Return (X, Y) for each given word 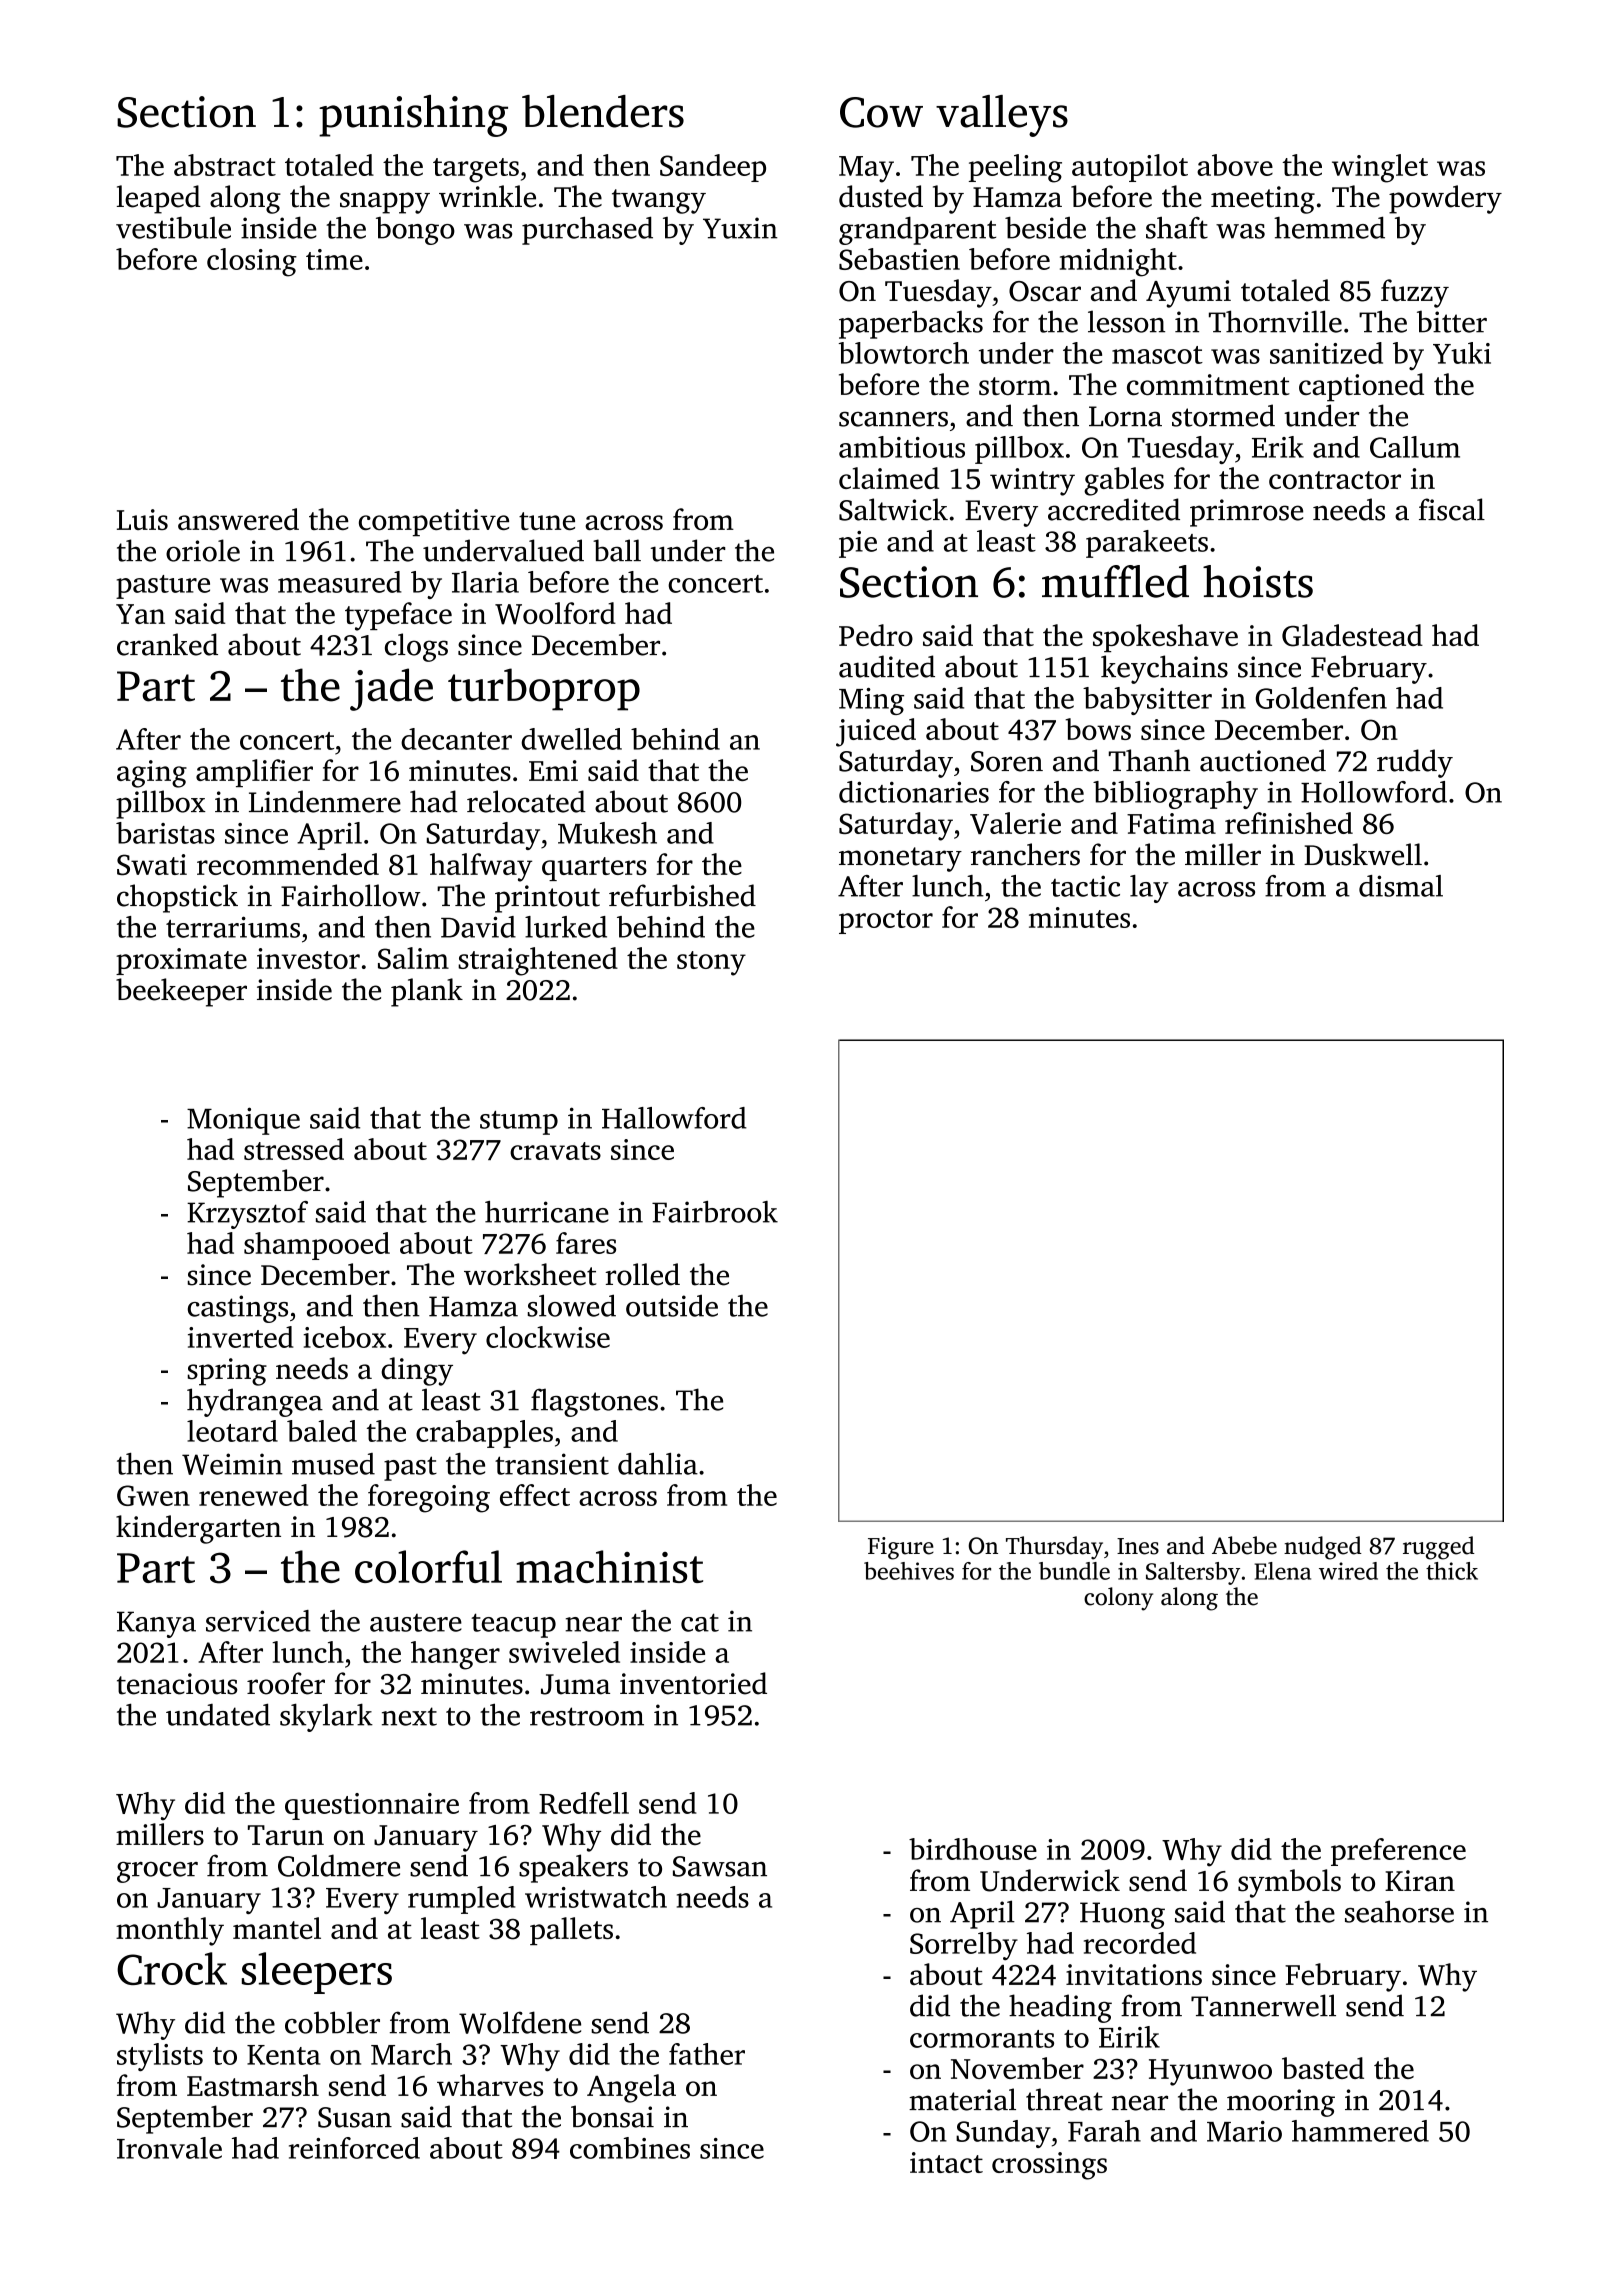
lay (1149, 889)
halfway (481, 867)
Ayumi (1188, 294)
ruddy (1415, 763)
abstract (225, 165)
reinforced (354, 2148)
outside (672, 1305)
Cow (881, 112)
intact (946, 2162)
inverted (240, 1337)
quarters (594, 869)
